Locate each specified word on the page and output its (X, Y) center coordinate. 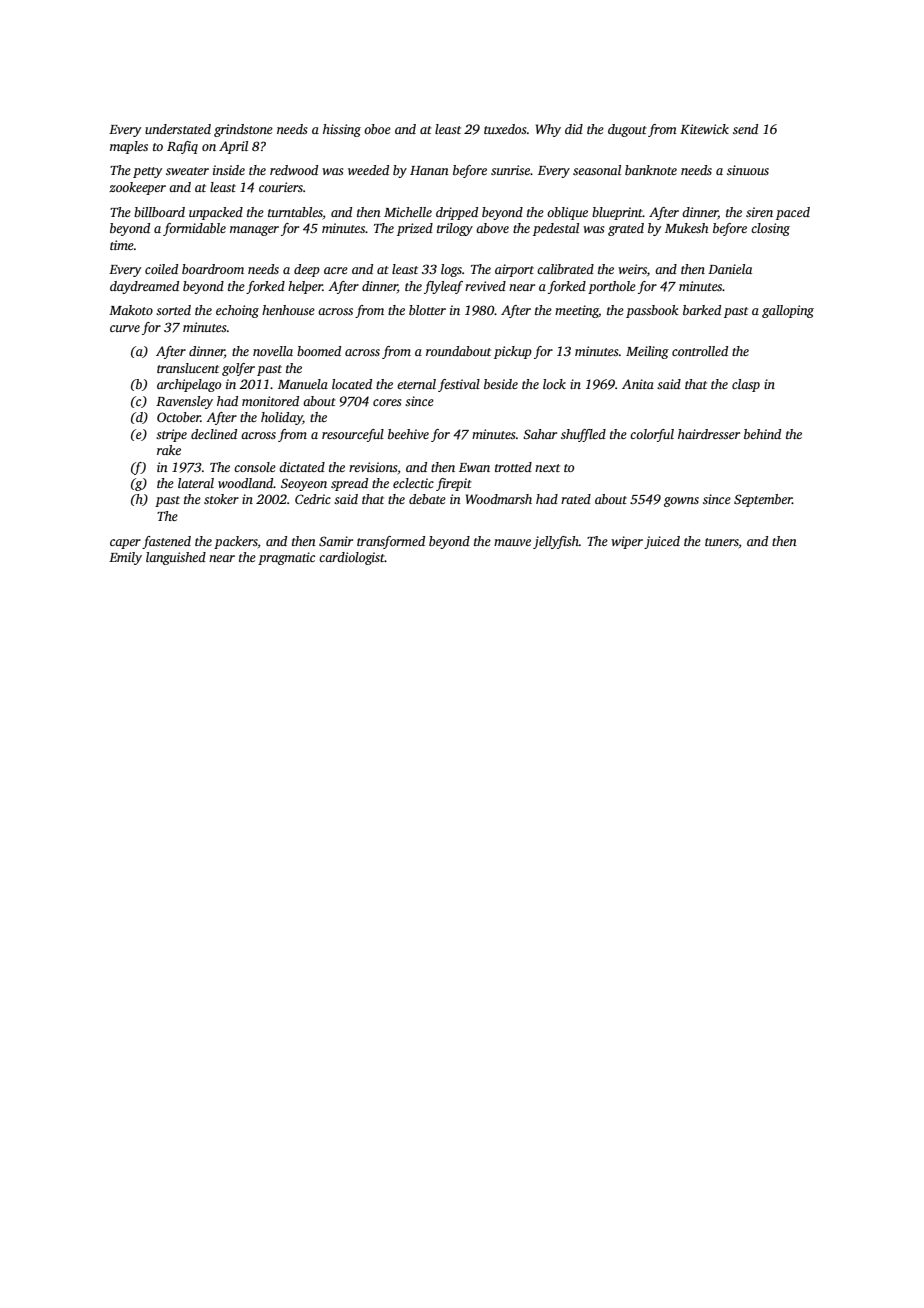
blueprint (617, 213)
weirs (632, 269)
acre (336, 270)
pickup (513, 352)
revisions (373, 467)
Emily (125, 558)
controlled (700, 351)
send (745, 129)
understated (178, 129)
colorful (652, 435)
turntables (295, 212)
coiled (161, 269)
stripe (171, 435)
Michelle (408, 212)
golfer (238, 369)
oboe (377, 129)
